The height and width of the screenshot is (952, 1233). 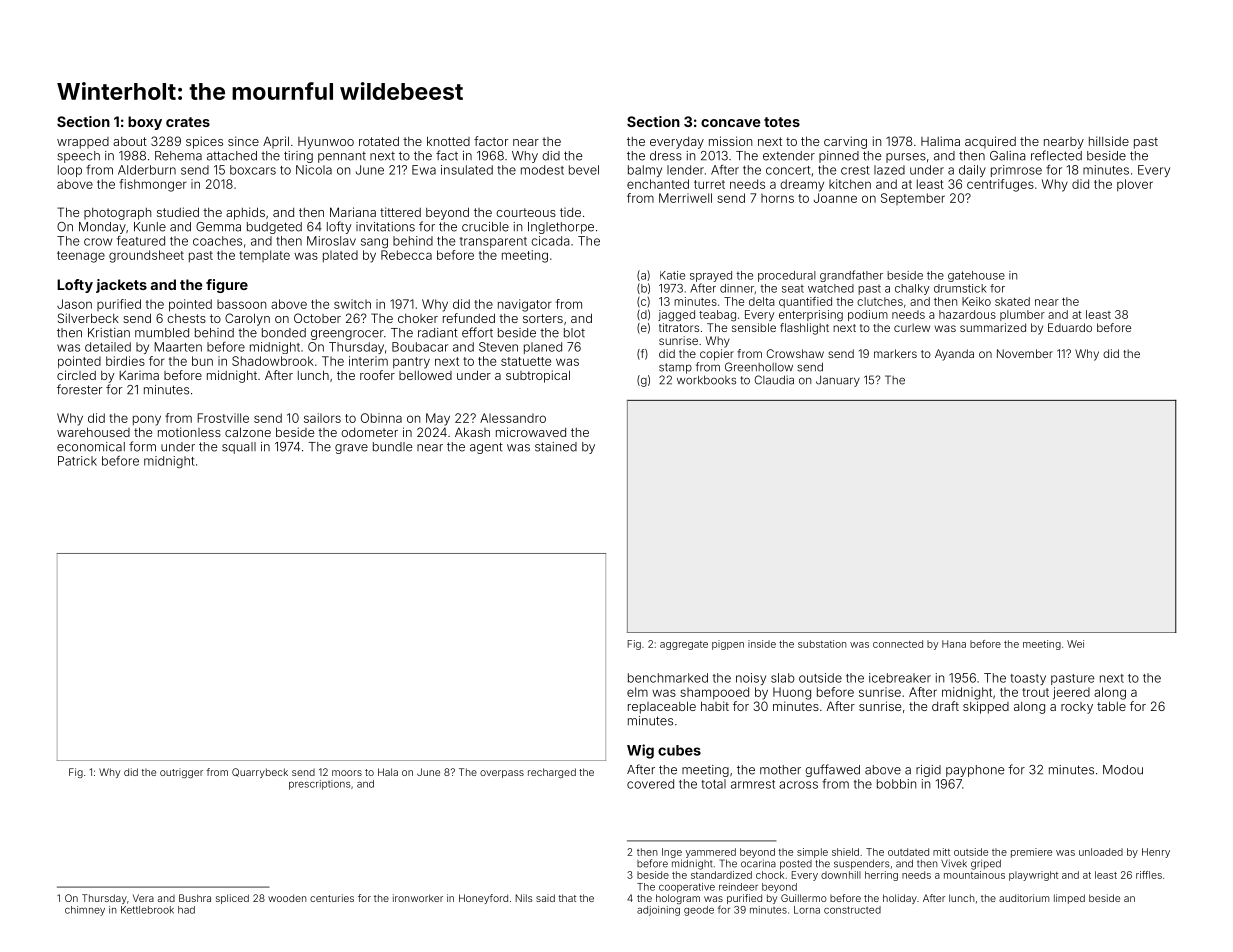 What do you see at coordinates (567, 898) in the screenshot?
I see `that` at bounding box center [567, 898].
